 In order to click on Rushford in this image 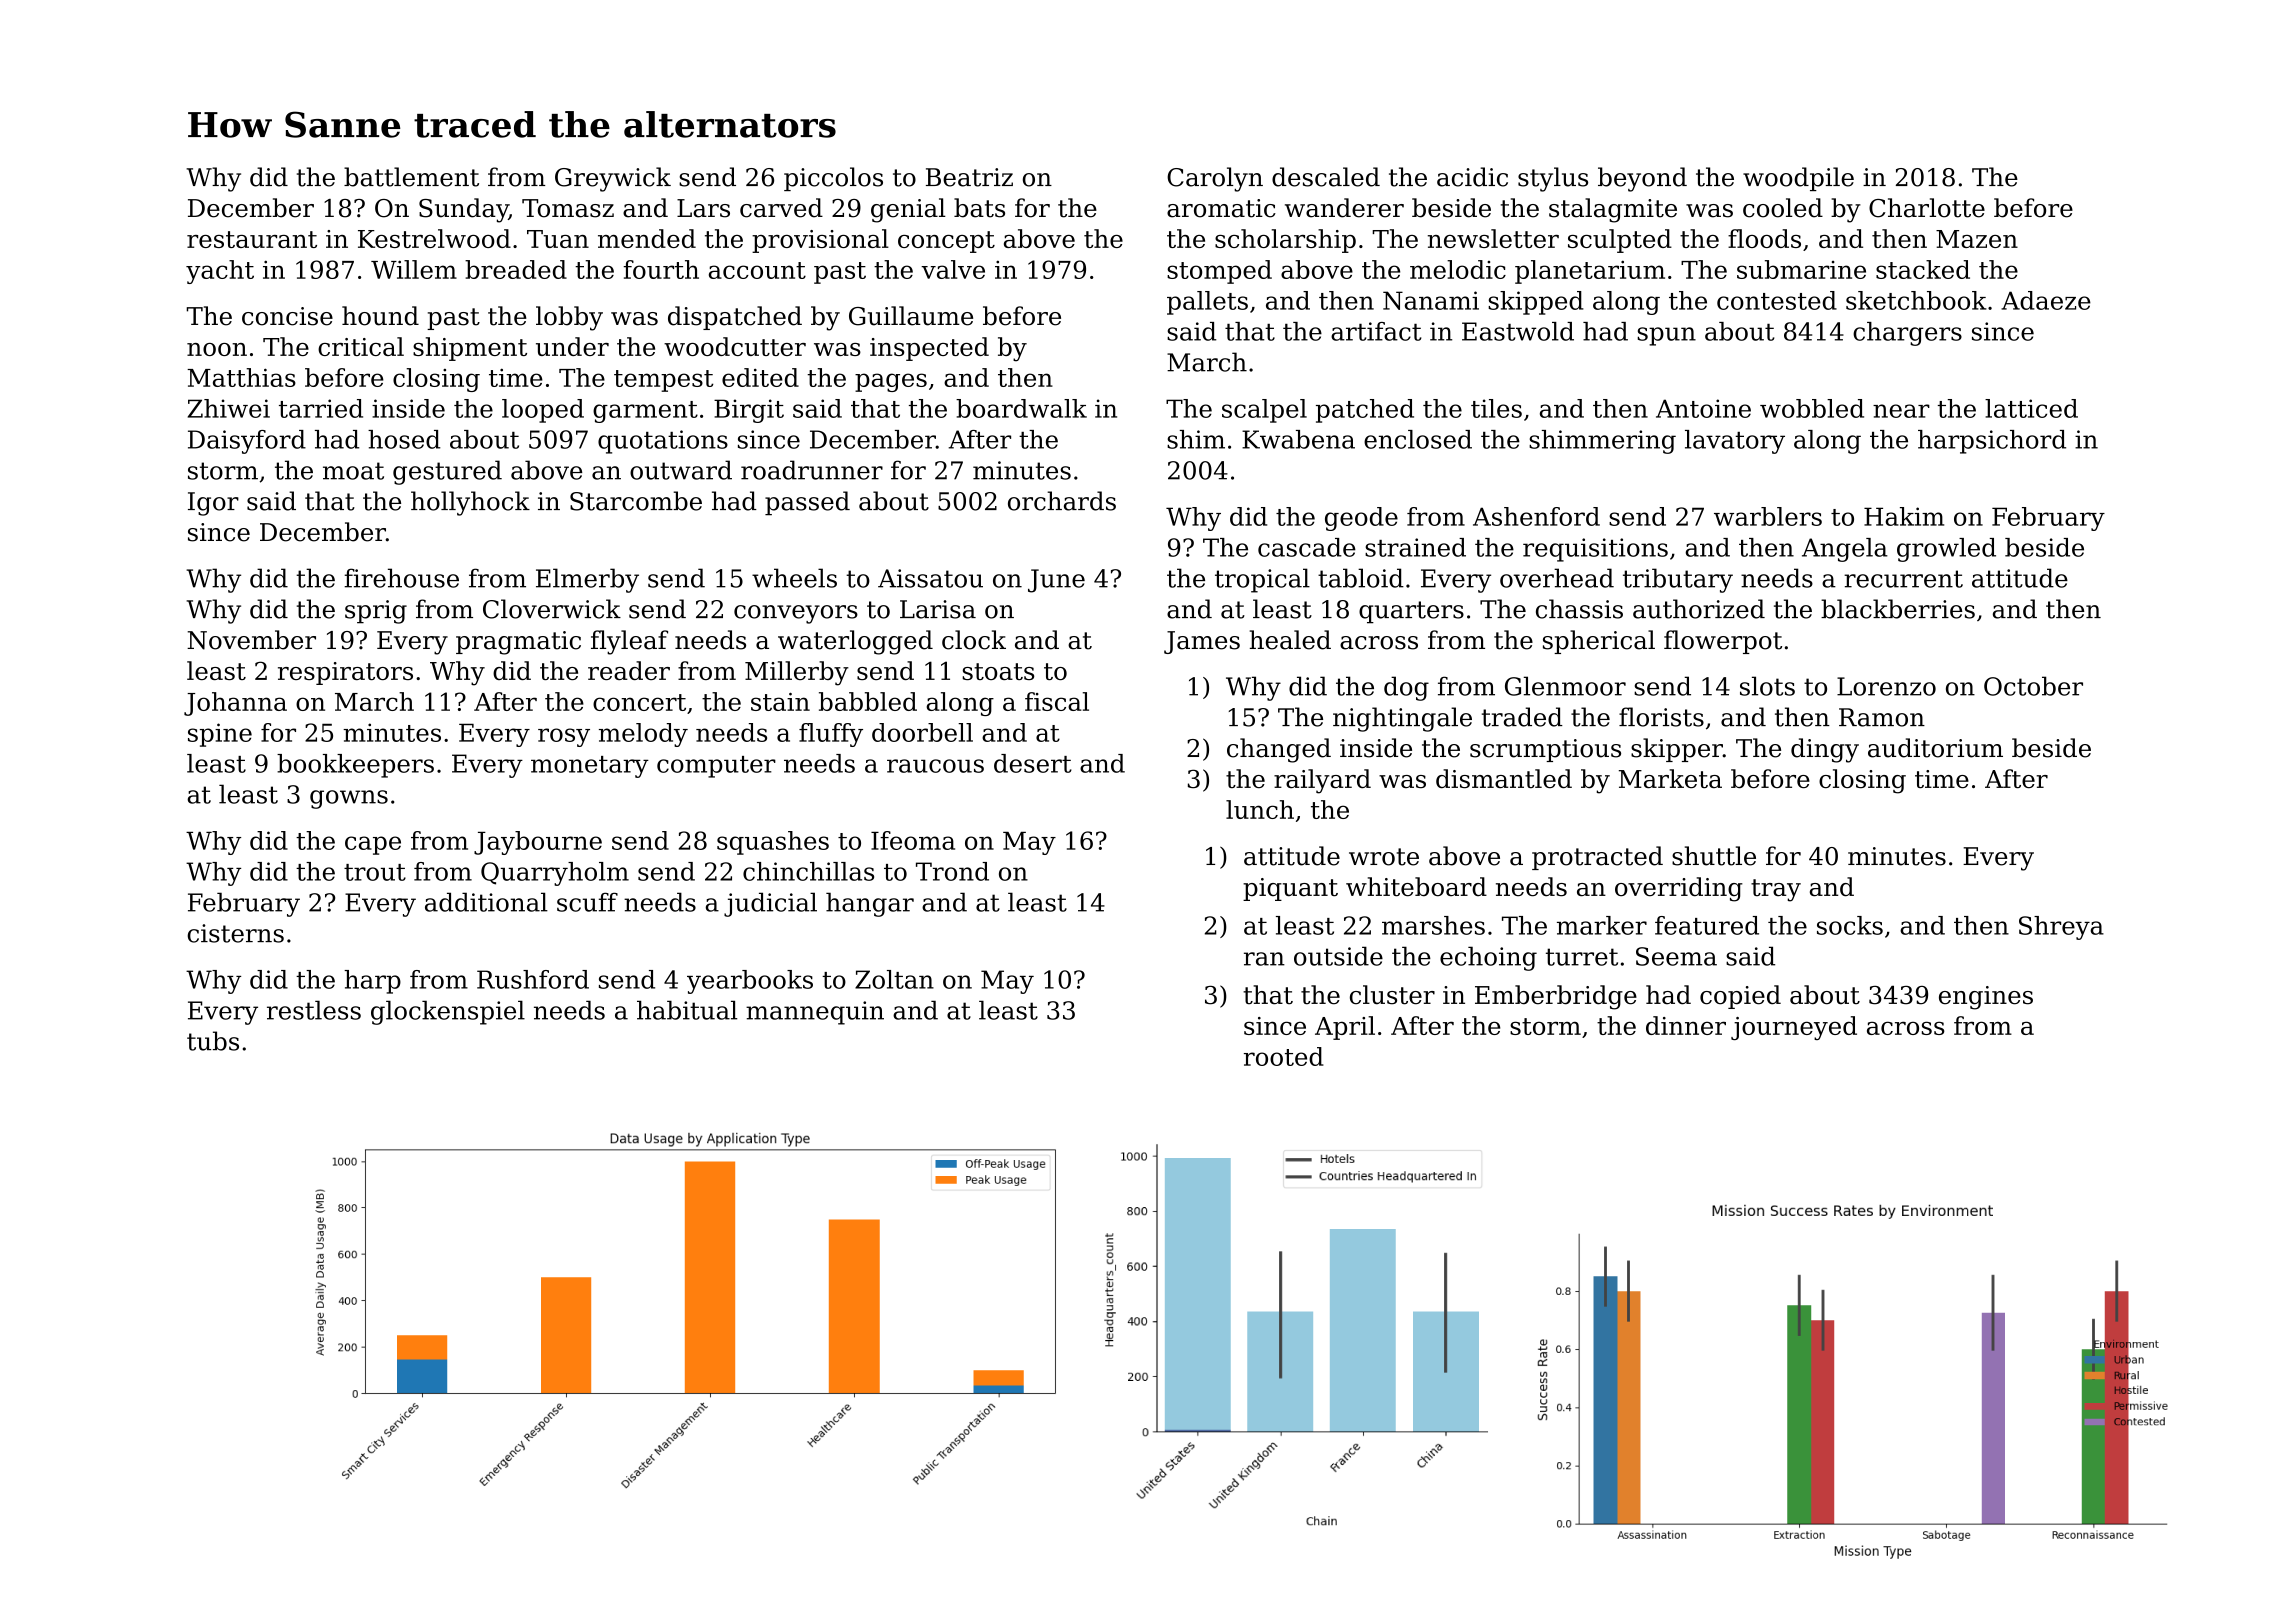, I will do `click(533, 979)`.
